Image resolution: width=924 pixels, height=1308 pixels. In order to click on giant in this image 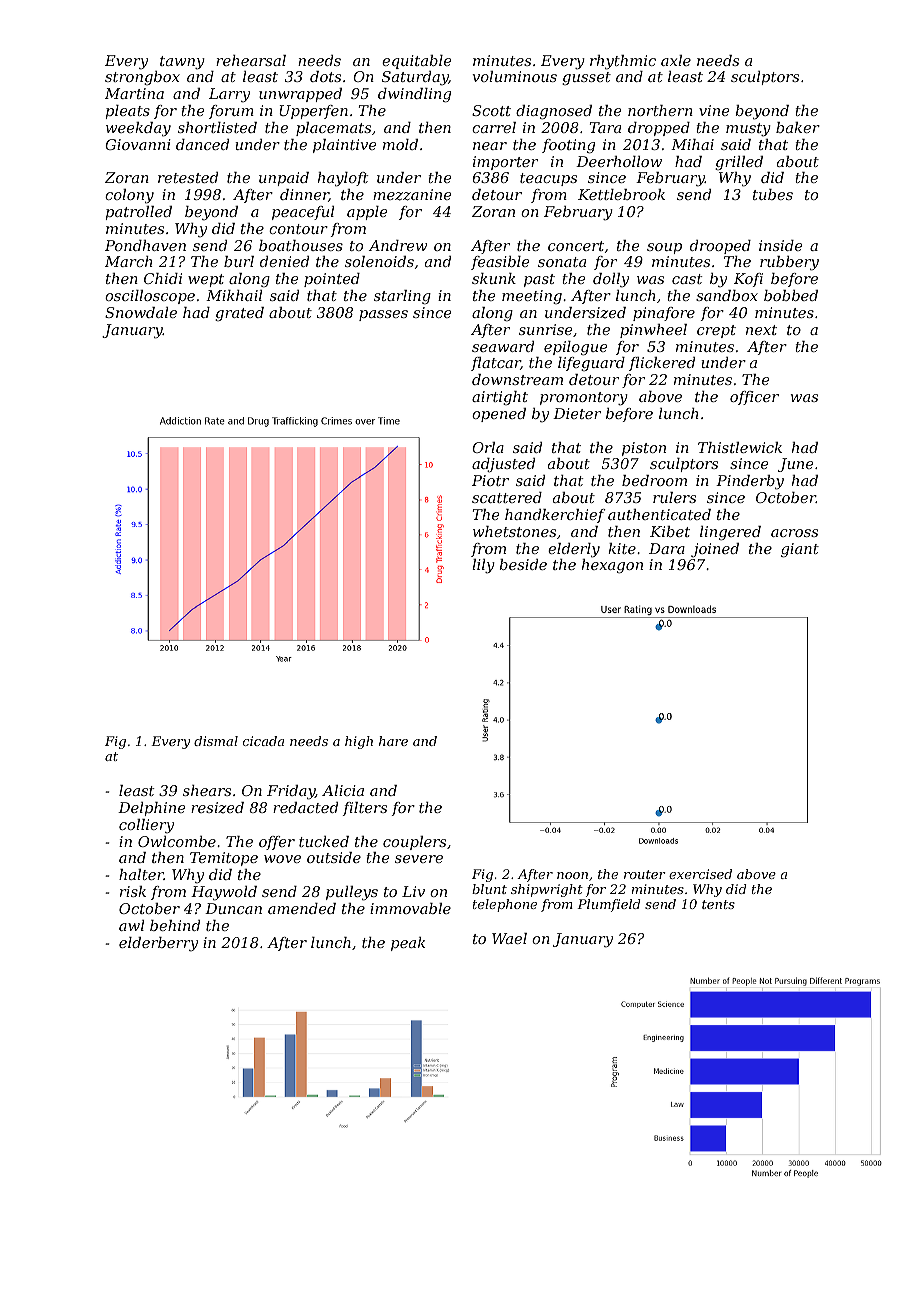, I will do `click(800, 550)`.
